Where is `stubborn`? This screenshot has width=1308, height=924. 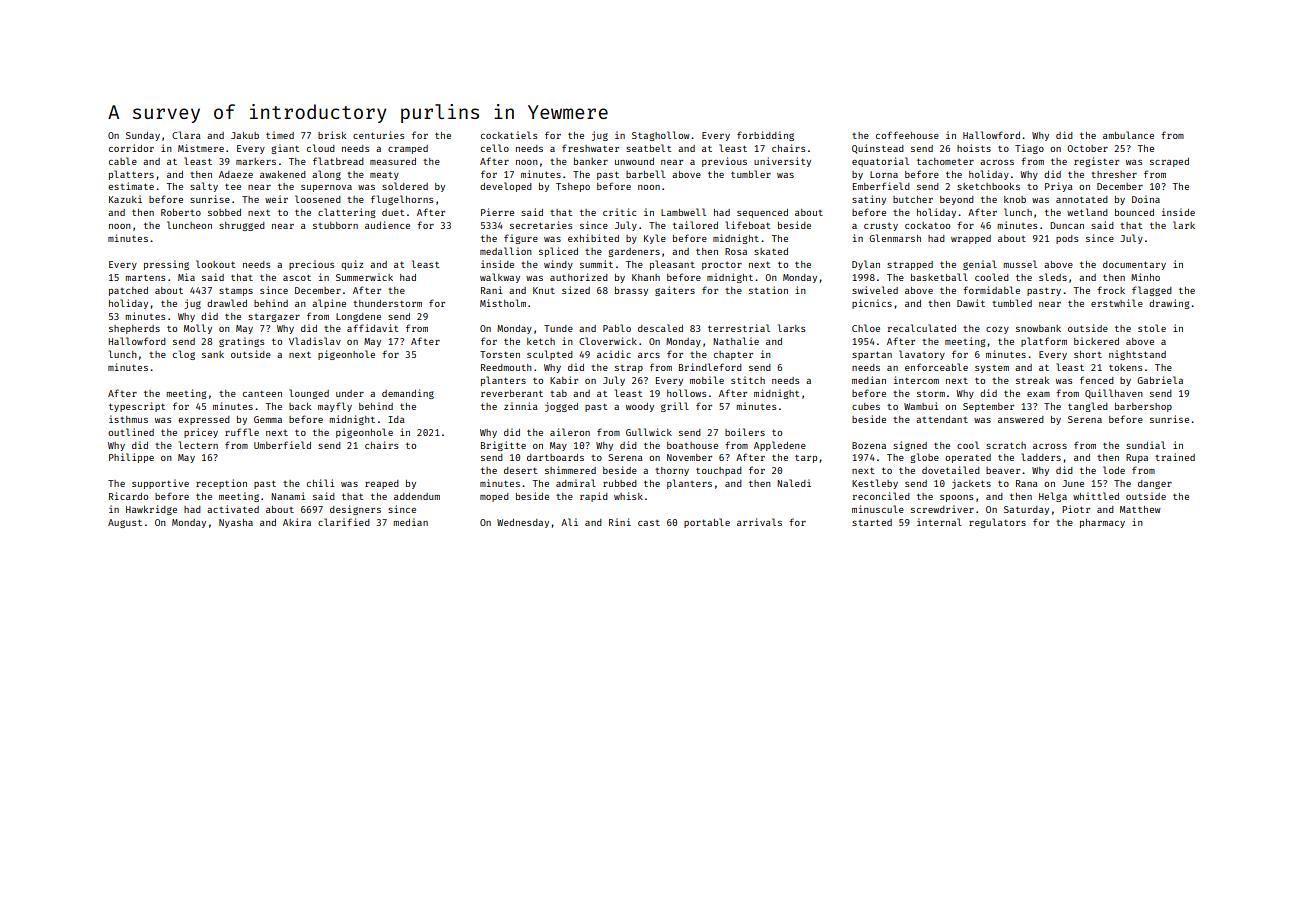
stubborn is located at coordinates (335, 225).
